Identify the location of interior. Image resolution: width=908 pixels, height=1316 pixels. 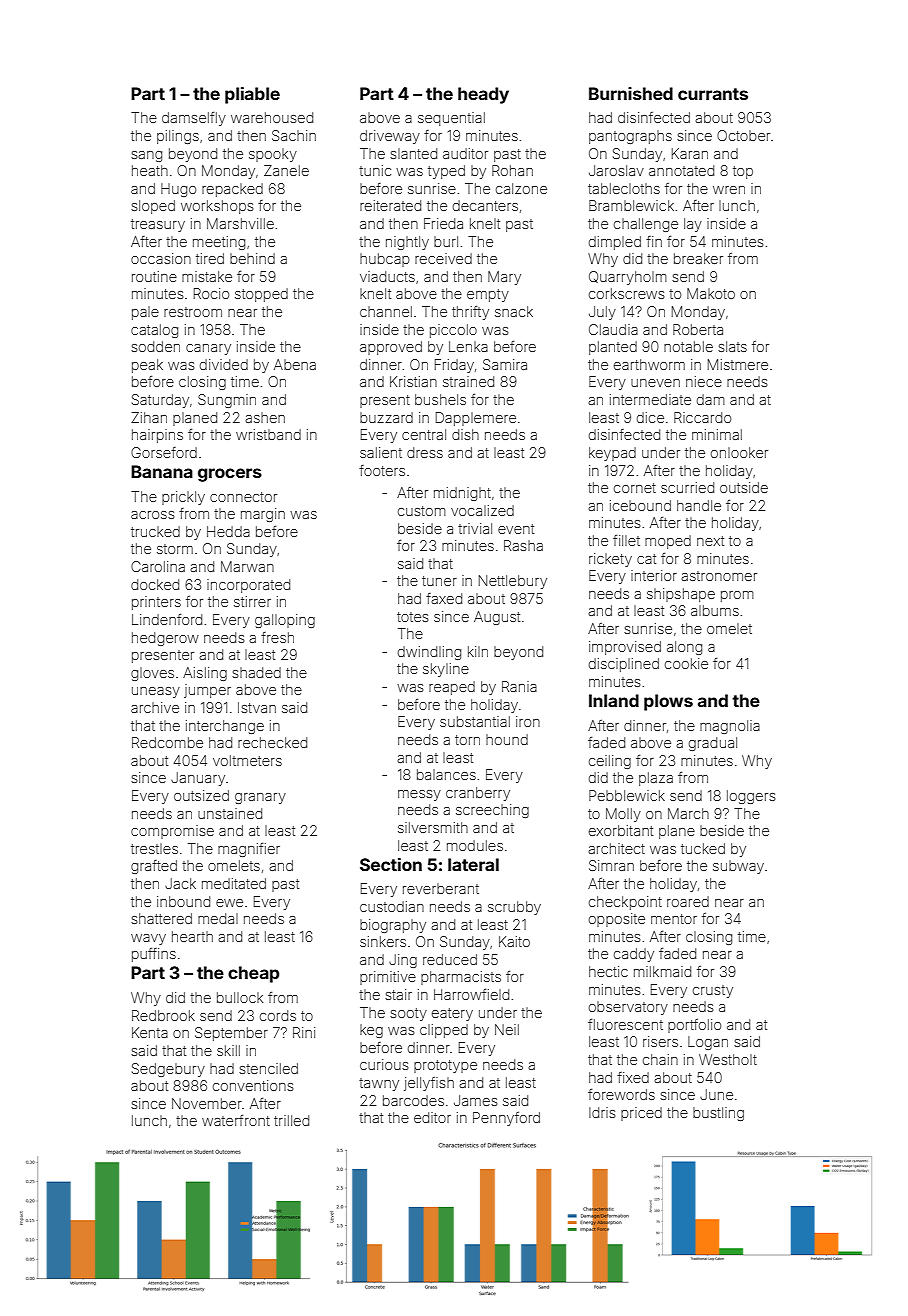
(654, 575).
